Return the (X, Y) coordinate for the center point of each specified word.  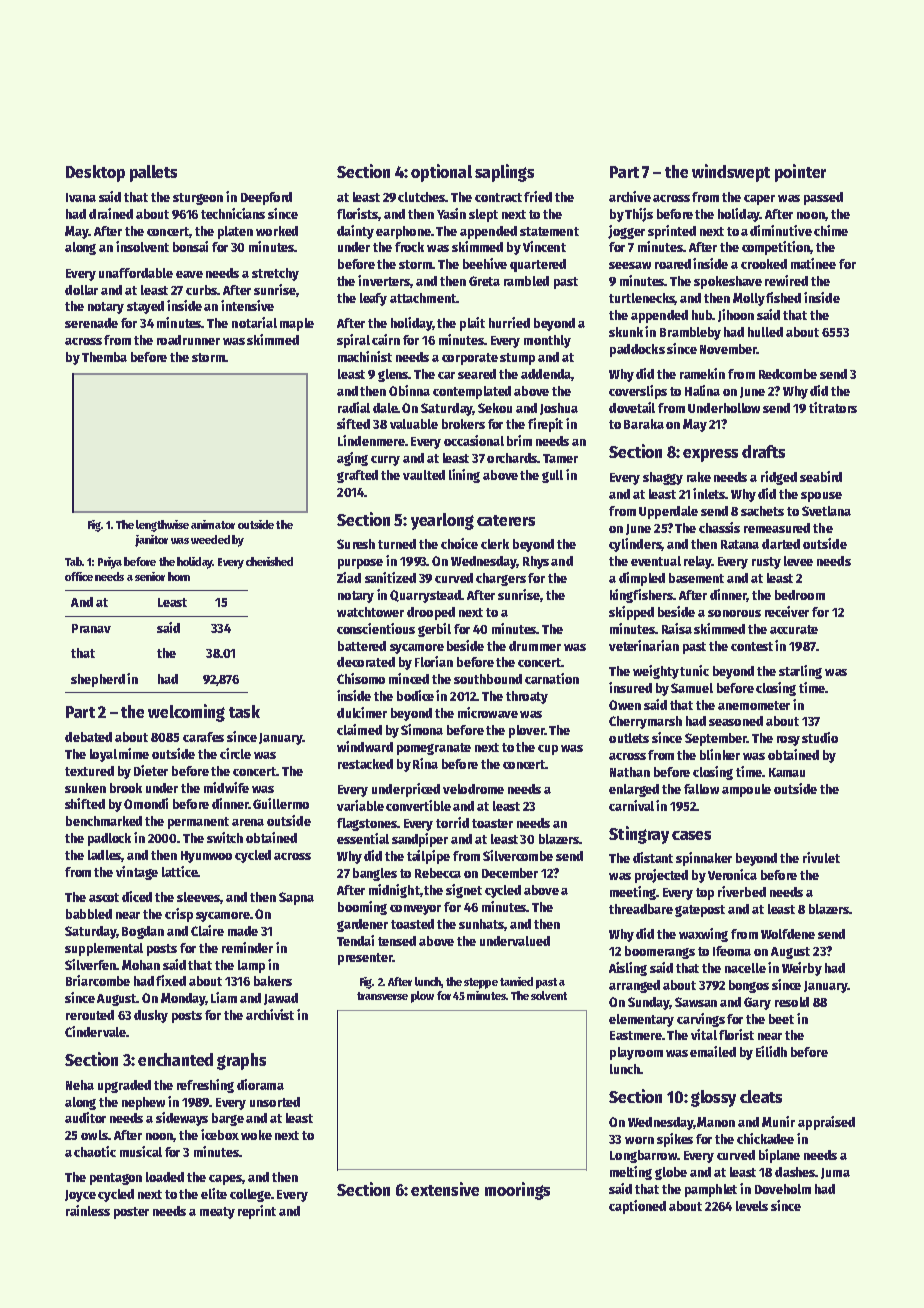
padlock (109, 839)
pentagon (116, 1179)
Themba (104, 357)
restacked (365, 764)
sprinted (672, 232)
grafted (357, 476)
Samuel (692, 688)
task (244, 711)
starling (800, 672)
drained (111, 213)
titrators (833, 407)
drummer (535, 646)
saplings (504, 173)
